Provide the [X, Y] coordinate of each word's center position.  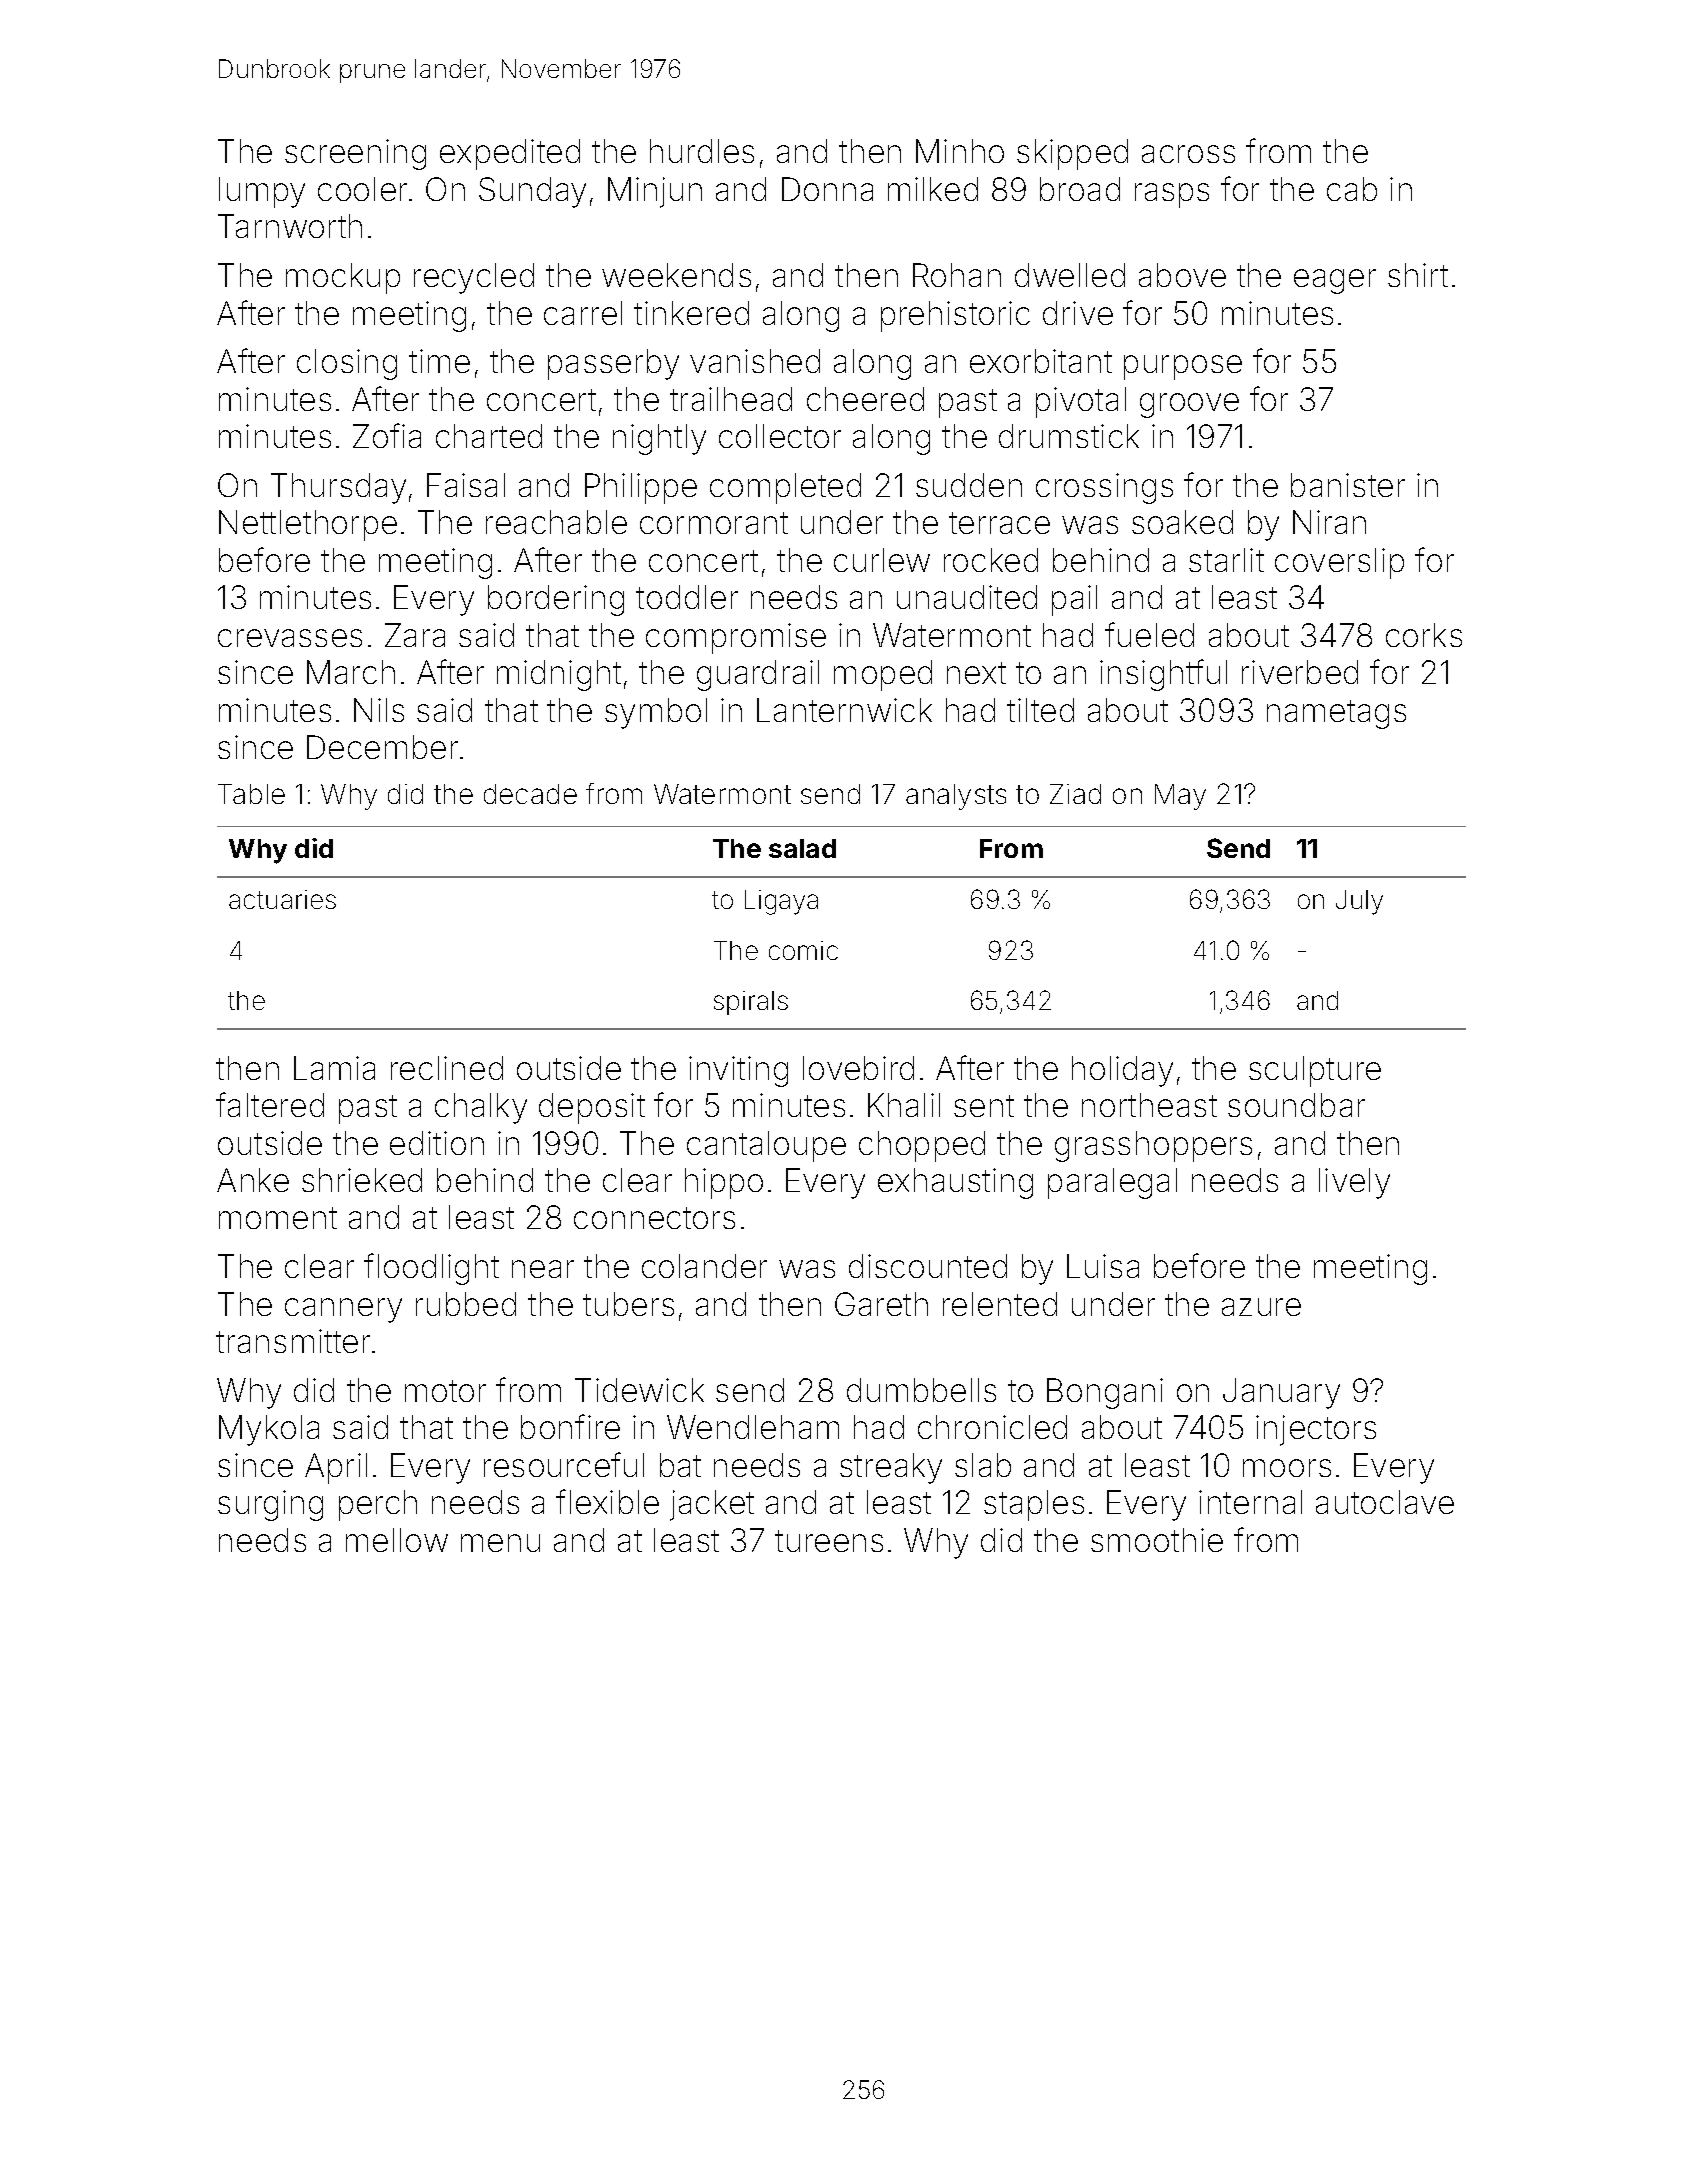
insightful [1163, 675]
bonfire [570, 1426]
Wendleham [753, 1427]
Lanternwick [844, 710]
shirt [1418, 275]
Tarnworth [290, 226]
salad [802, 848]
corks [1424, 635]
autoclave [1385, 1502]
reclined [447, 1068]
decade [530, 794]
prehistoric [955, 316]
